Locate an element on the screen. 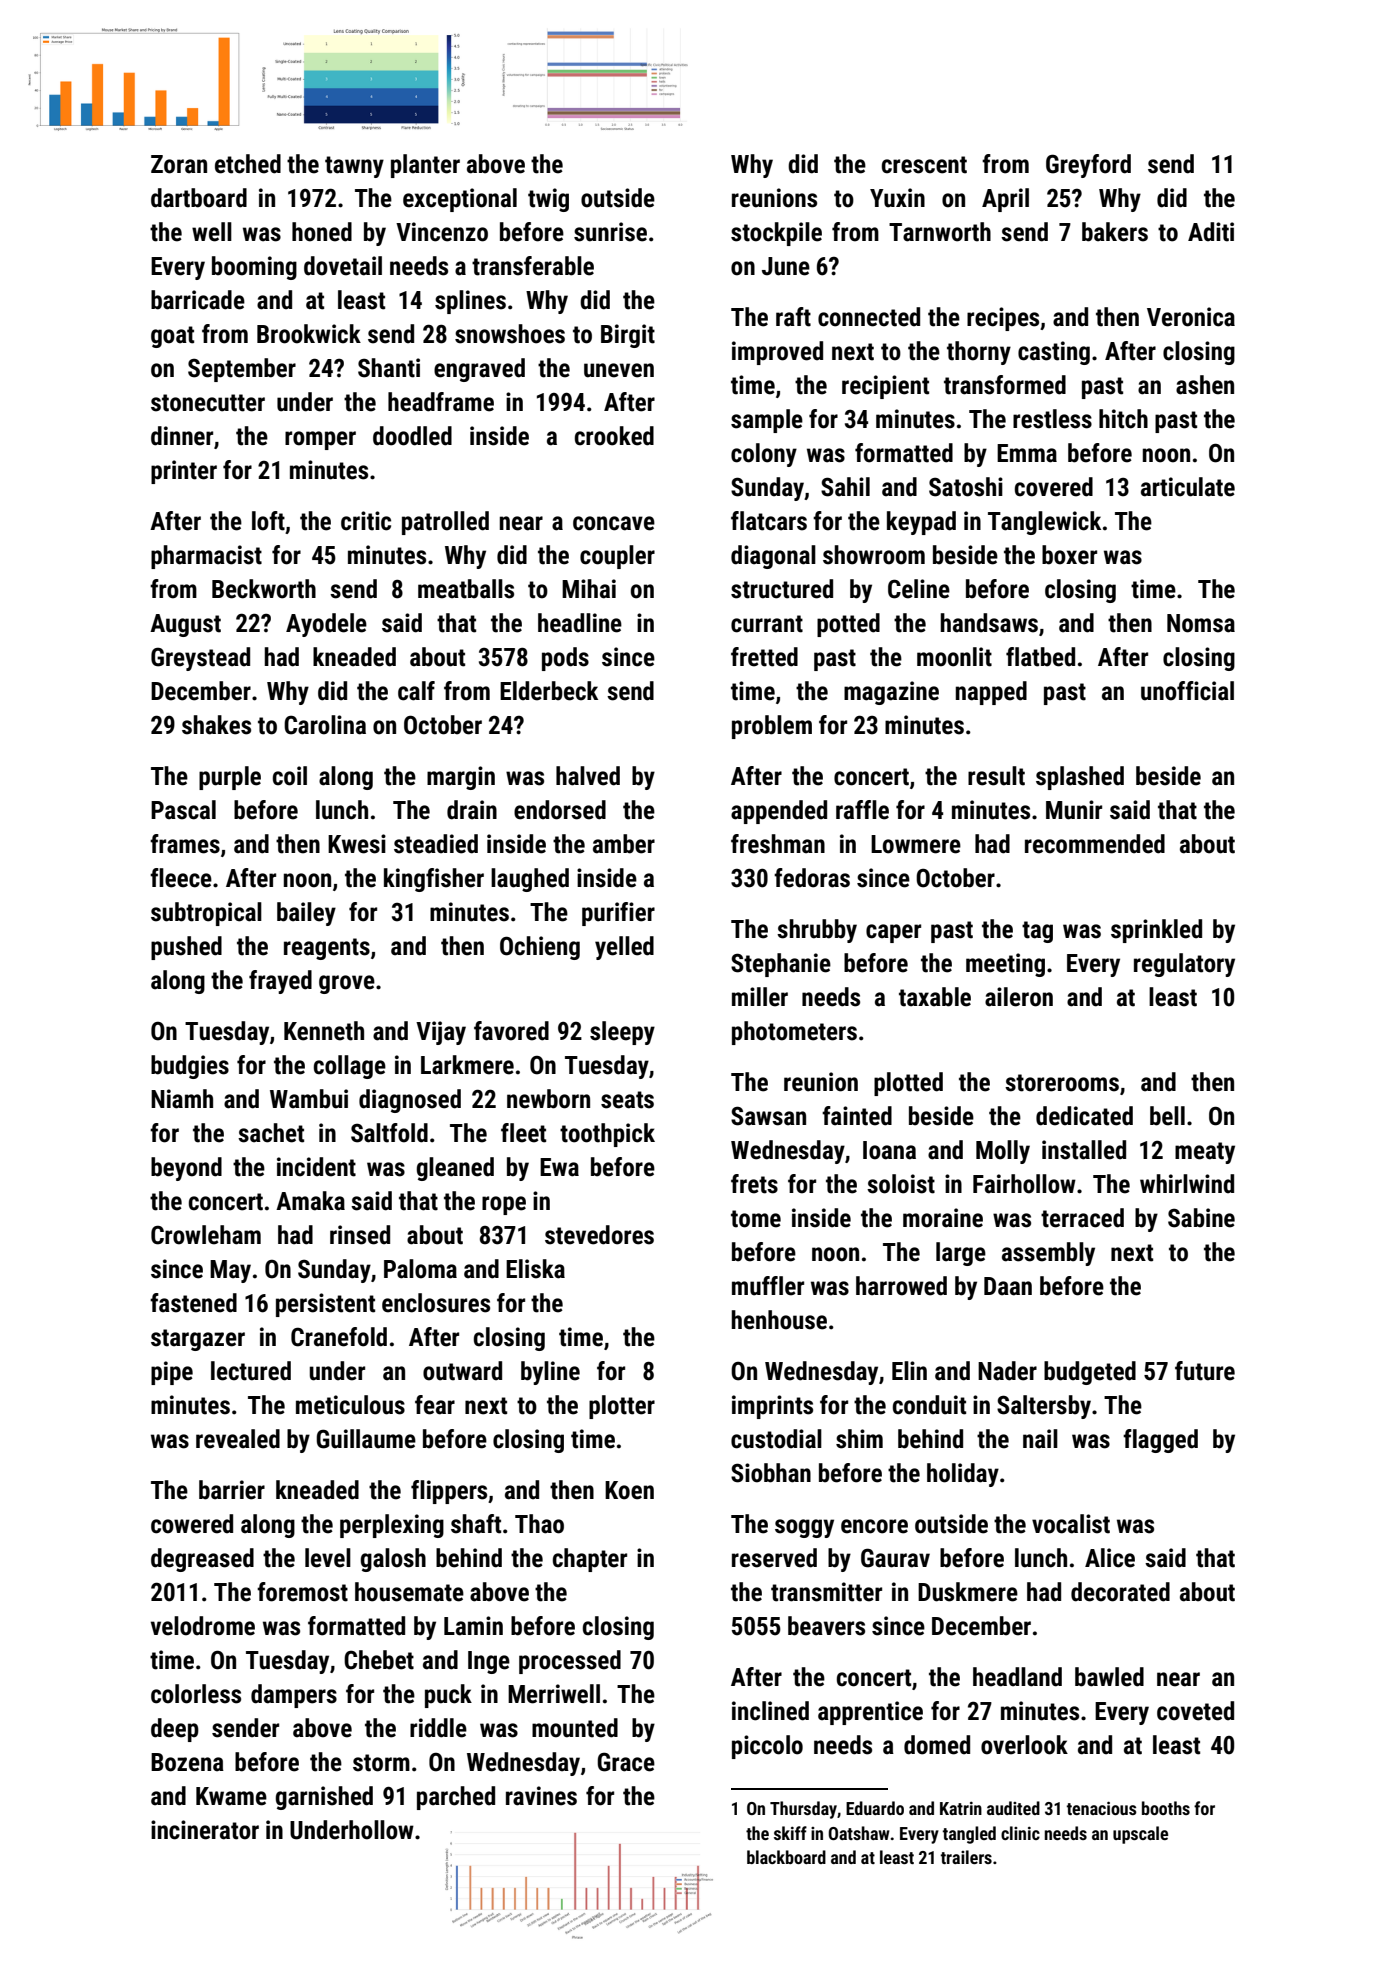  Tarnworth is located at coordinates (940, 232).
